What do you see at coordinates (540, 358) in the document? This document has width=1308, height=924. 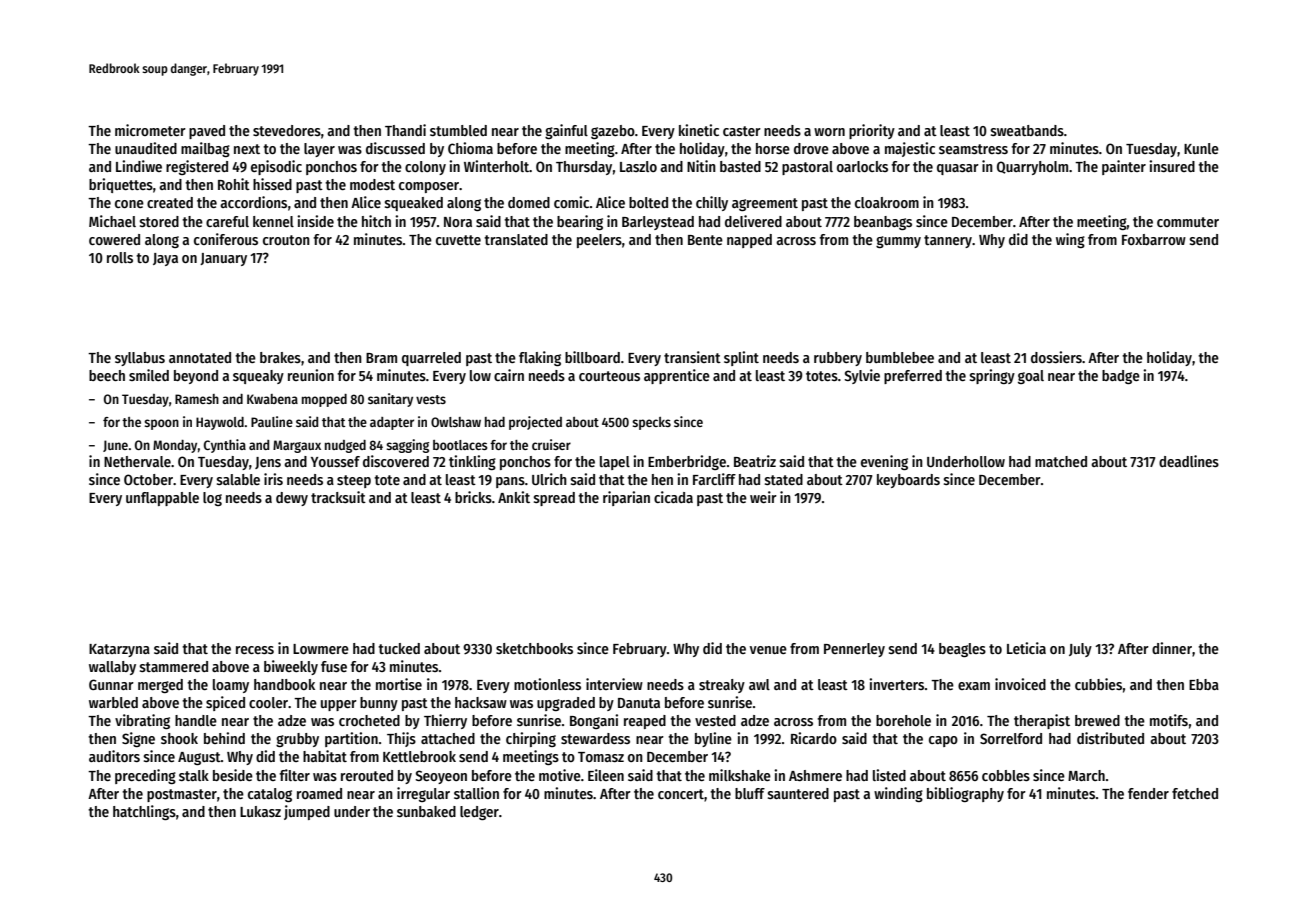 I see `flaking` at bounding box center [540, 358].
